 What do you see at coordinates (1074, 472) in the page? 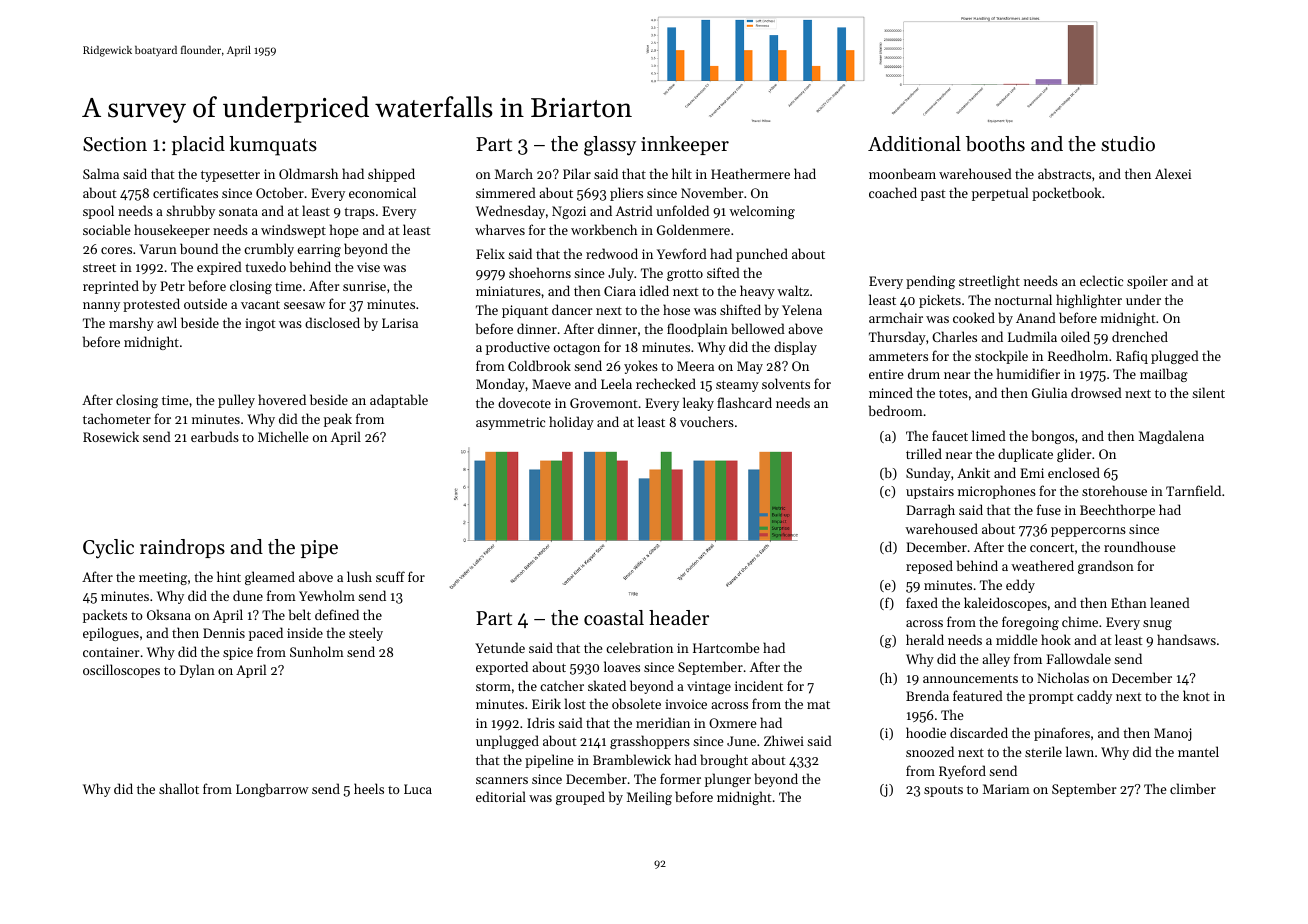
I see `enclosed` at bounding box center [1074, 472].
